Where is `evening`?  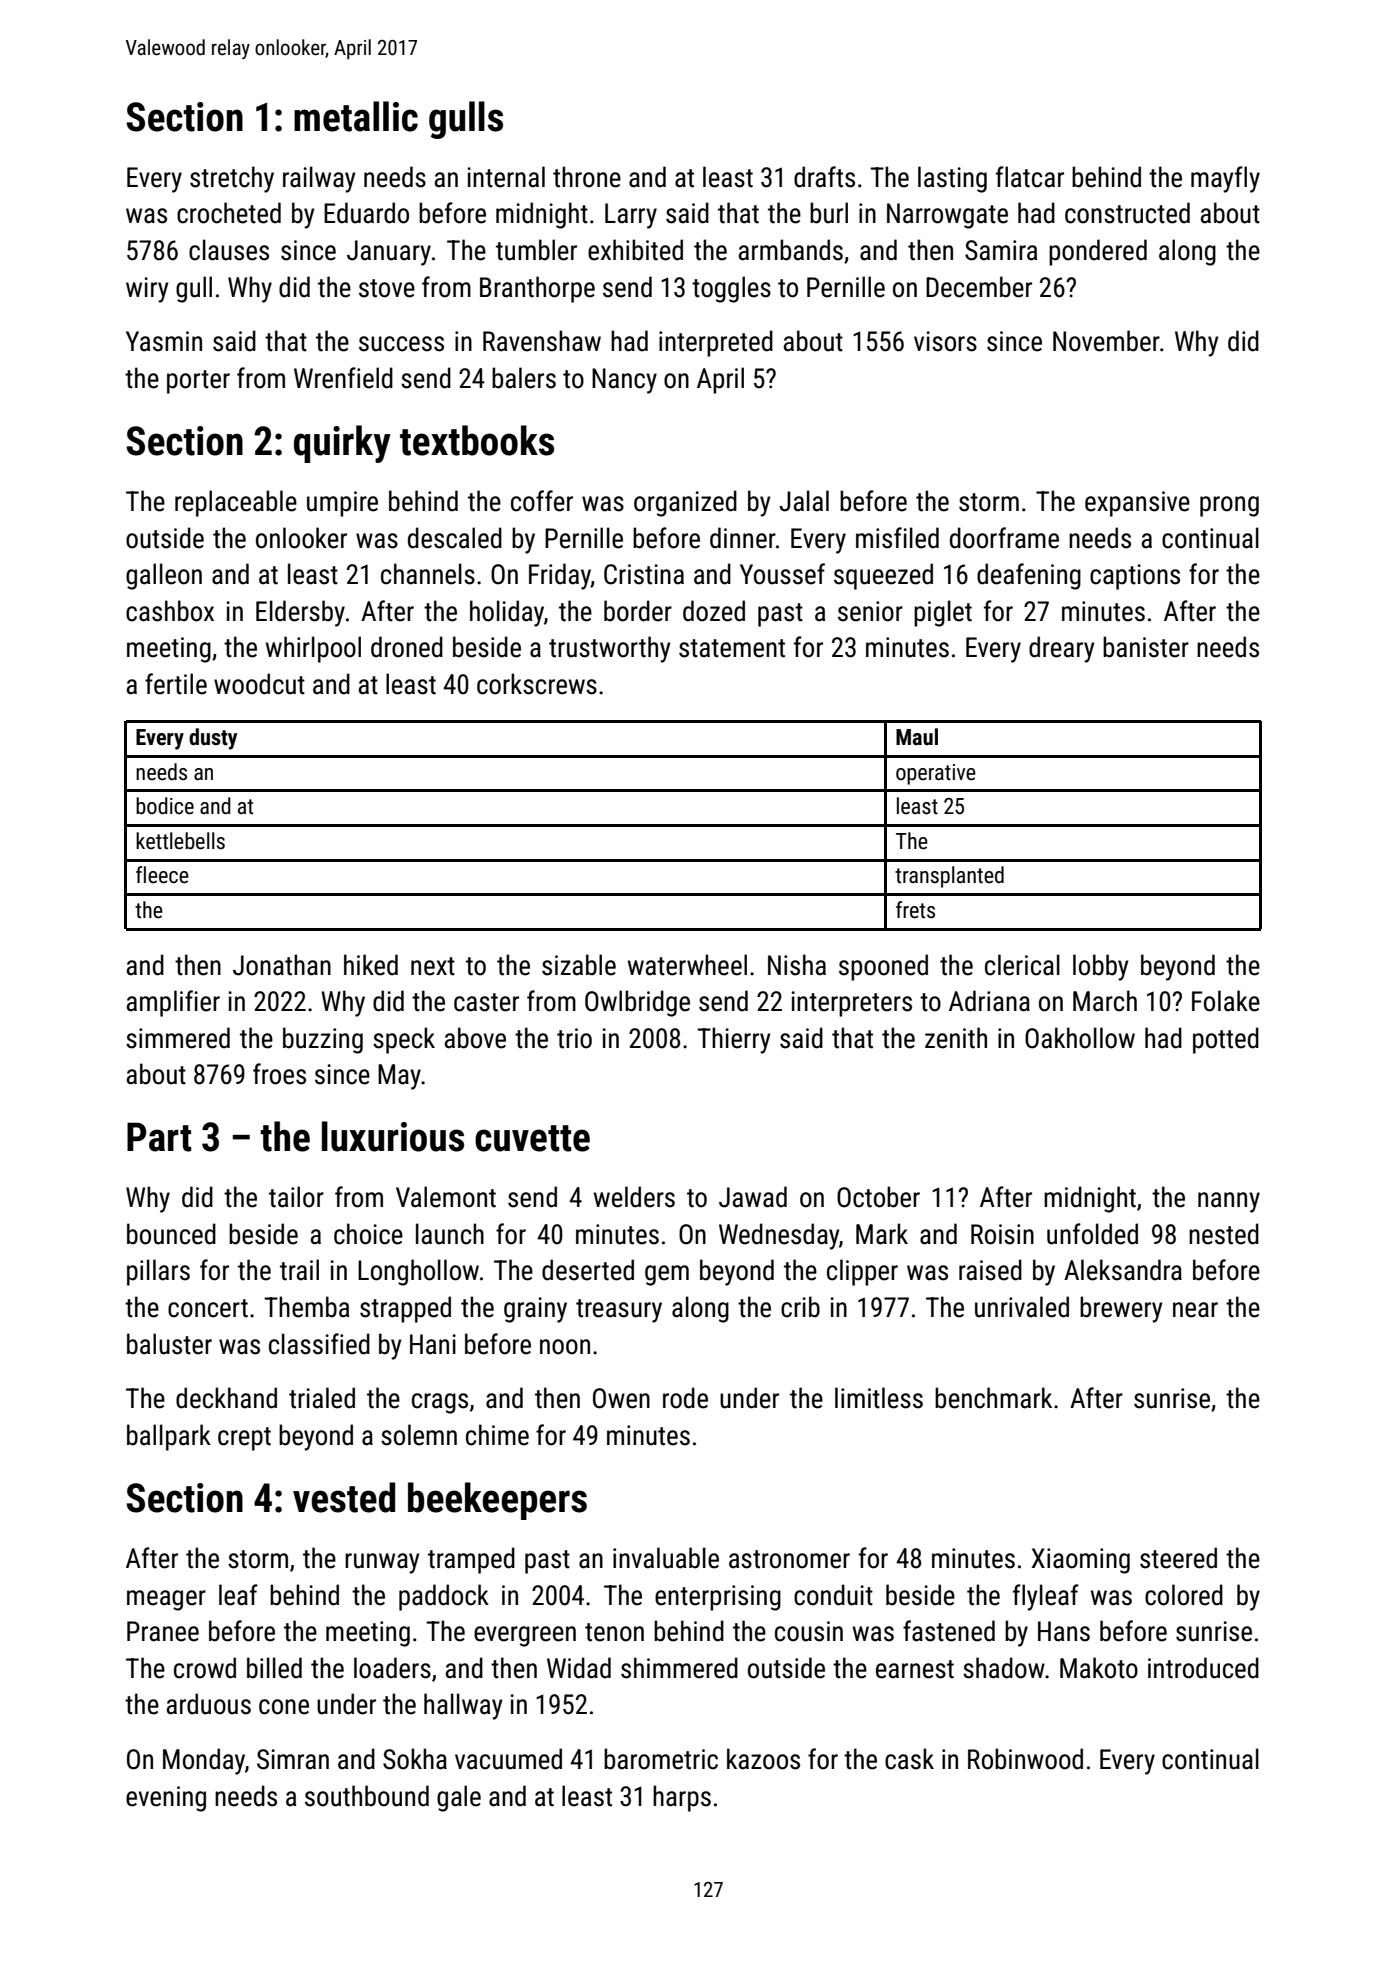 evening is located at coordinates (166, 1799).
